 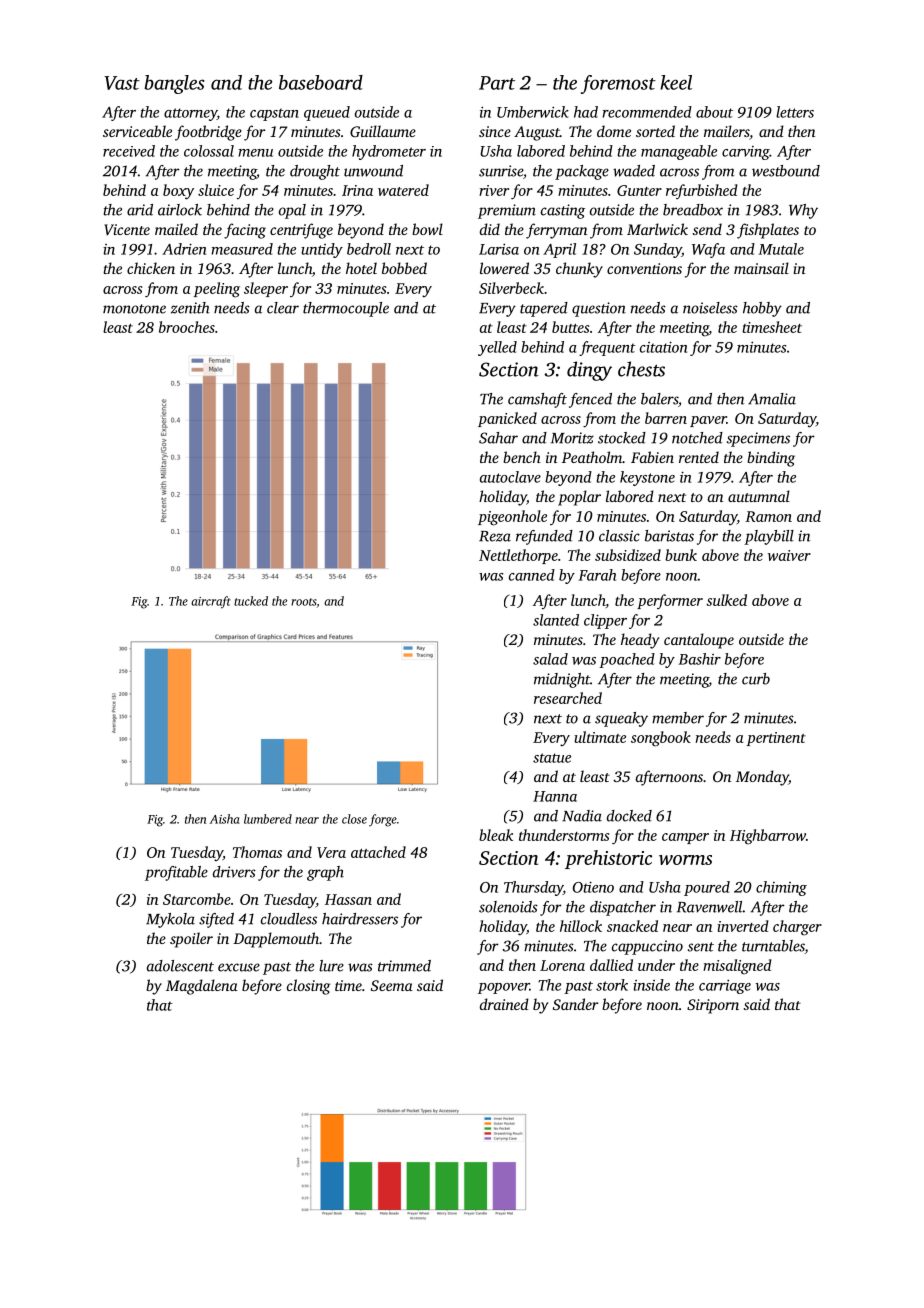 I want to click on sunrise, so click(x=501, y=171).
